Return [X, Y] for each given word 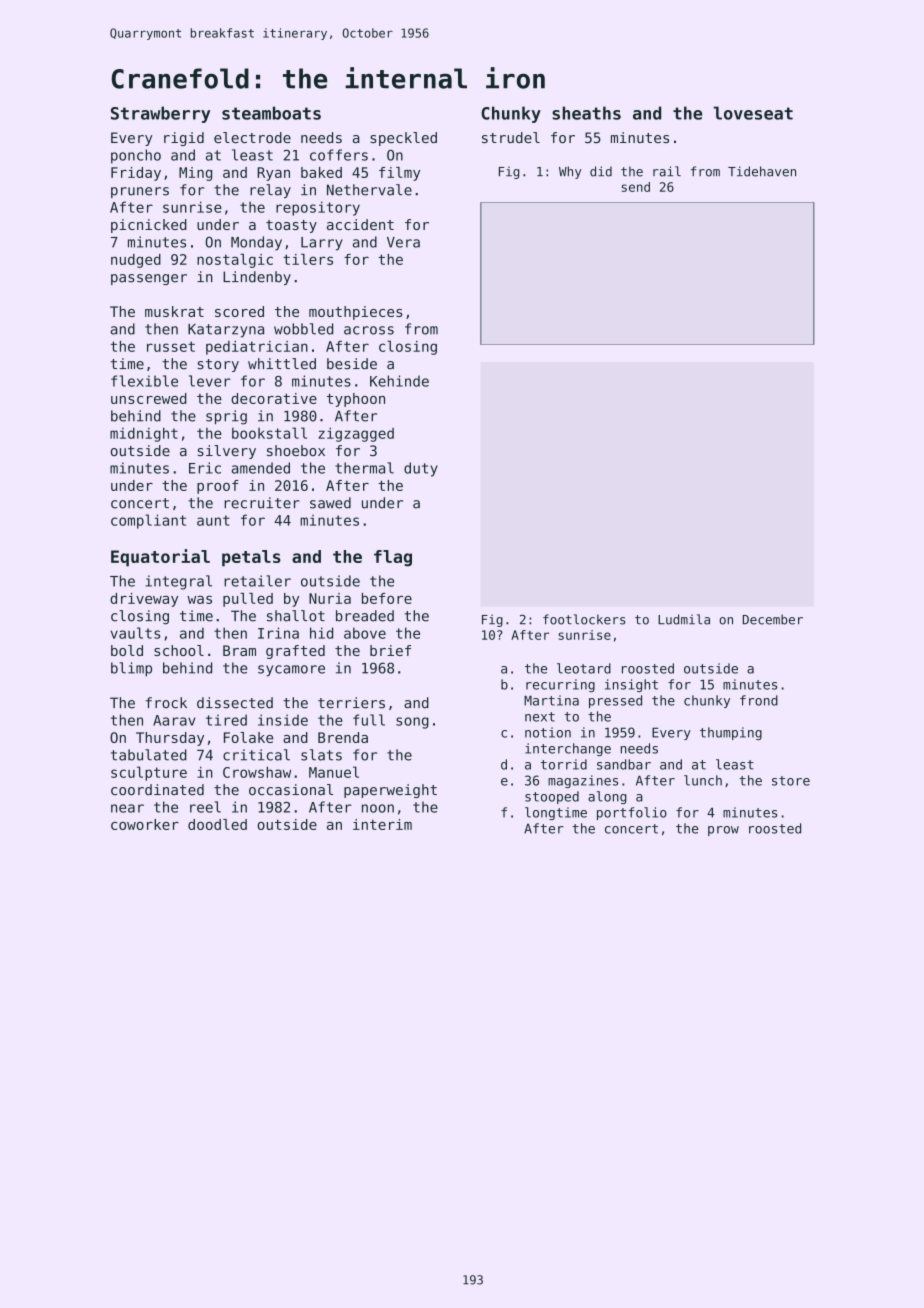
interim [382, 824]
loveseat [753, 113]
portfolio [632, 813]
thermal [364, 468]
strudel [511, 137]
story [218, 365]
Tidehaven [762, 171]
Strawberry [160, 114]
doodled [217, 824]
